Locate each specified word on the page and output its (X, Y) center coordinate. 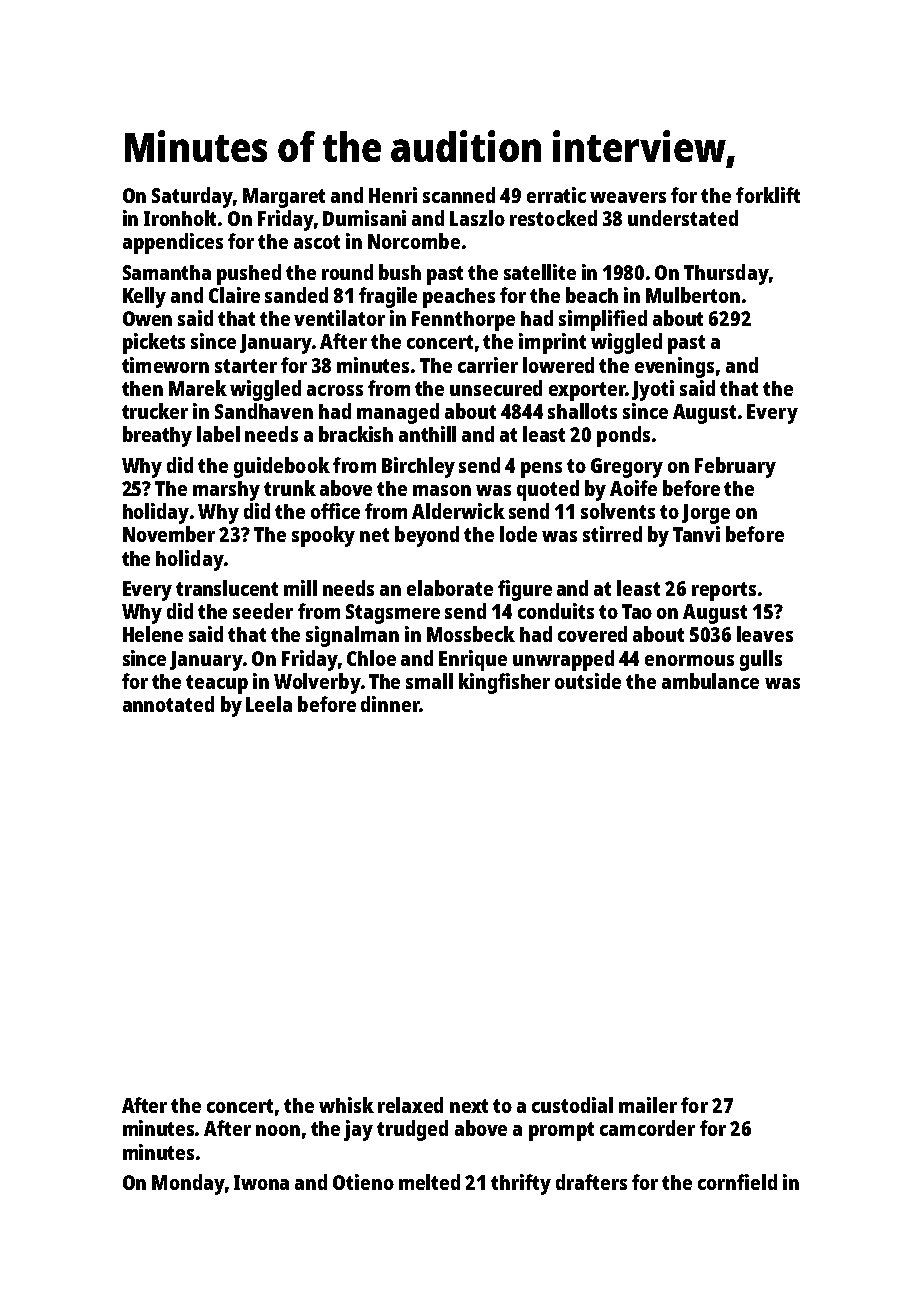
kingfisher (504, 683)
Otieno (363, 1182)
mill (300, 588)
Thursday (726, 274)
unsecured (496, 388)
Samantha (167, 272)
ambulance (710, 681)
